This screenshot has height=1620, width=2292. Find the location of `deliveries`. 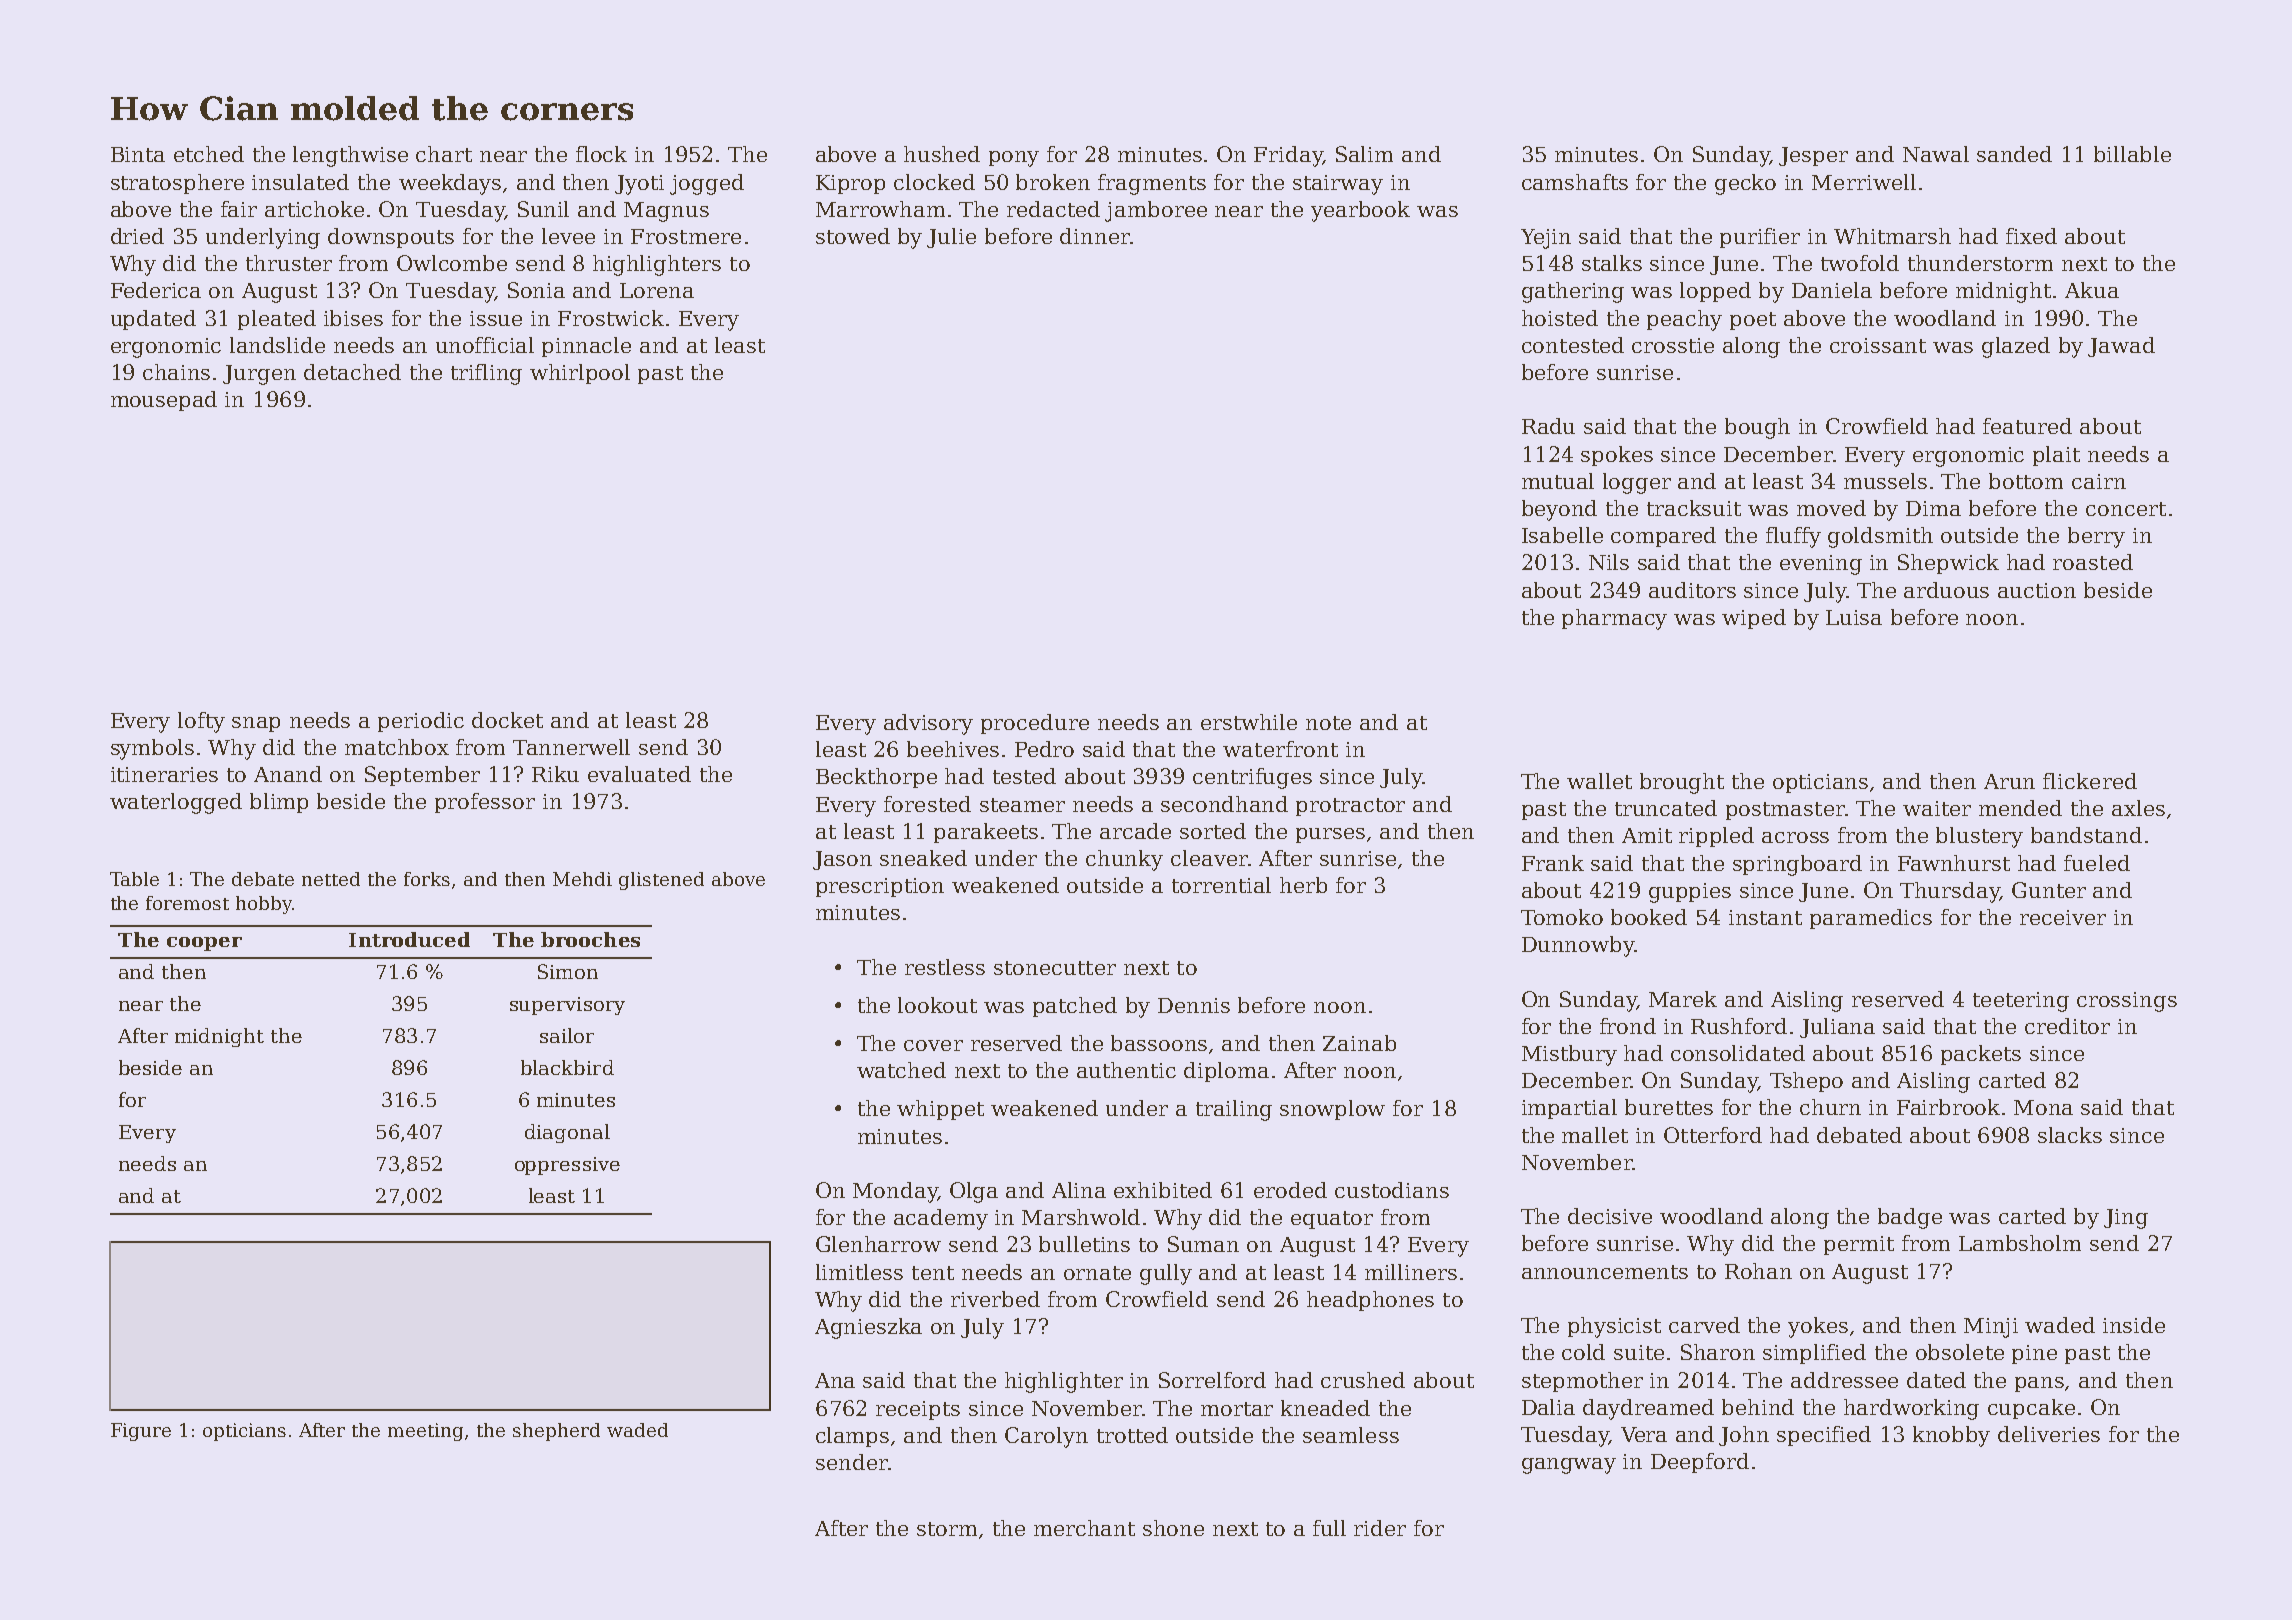

deliveries is located at coordinates (2049, 1434).
